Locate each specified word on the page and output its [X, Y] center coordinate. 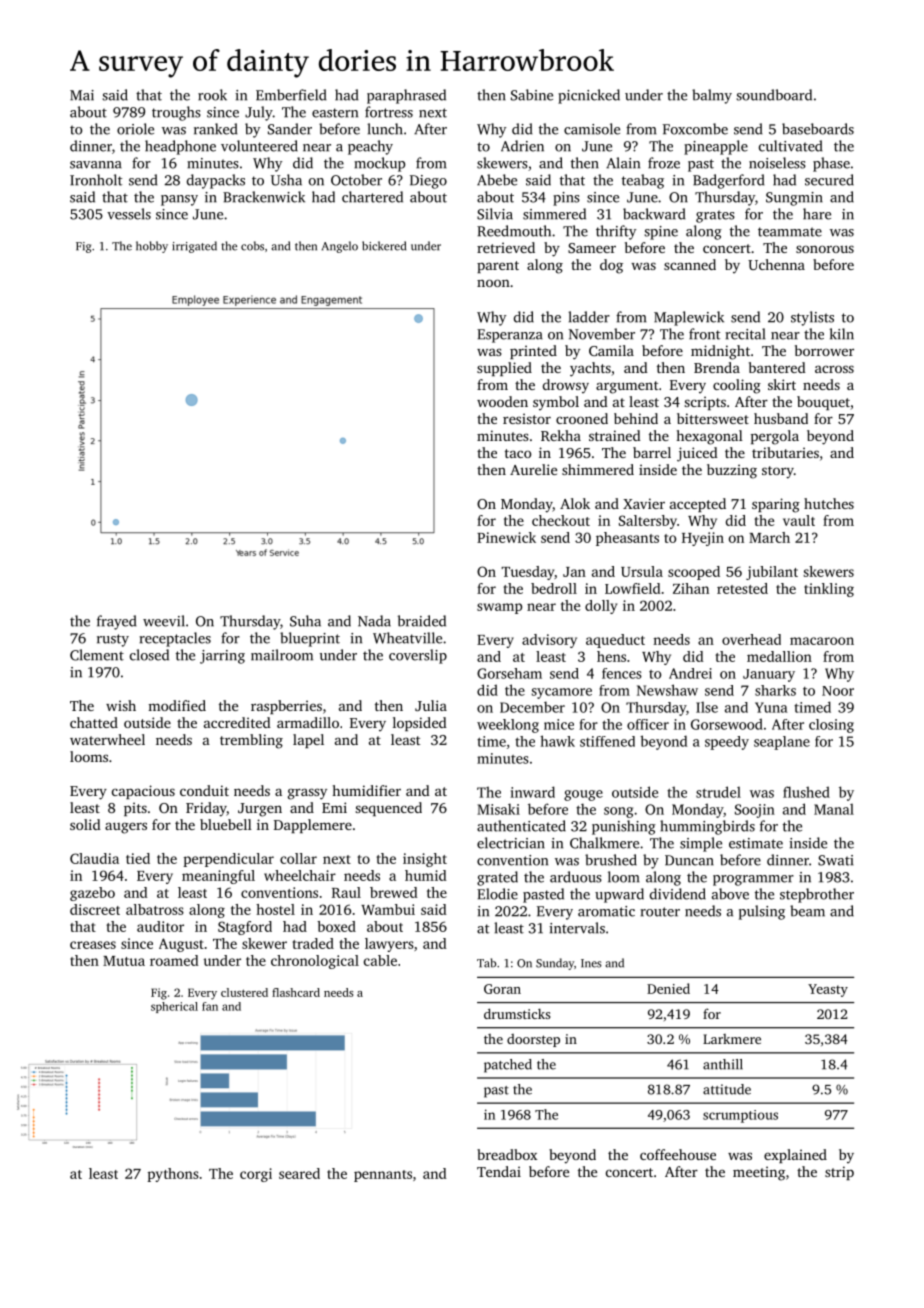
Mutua [124, 961]
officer [648, 724]
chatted [94, 722]
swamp [499, 608]
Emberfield [291, 95]
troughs [176, 113]
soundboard [774, 95]
